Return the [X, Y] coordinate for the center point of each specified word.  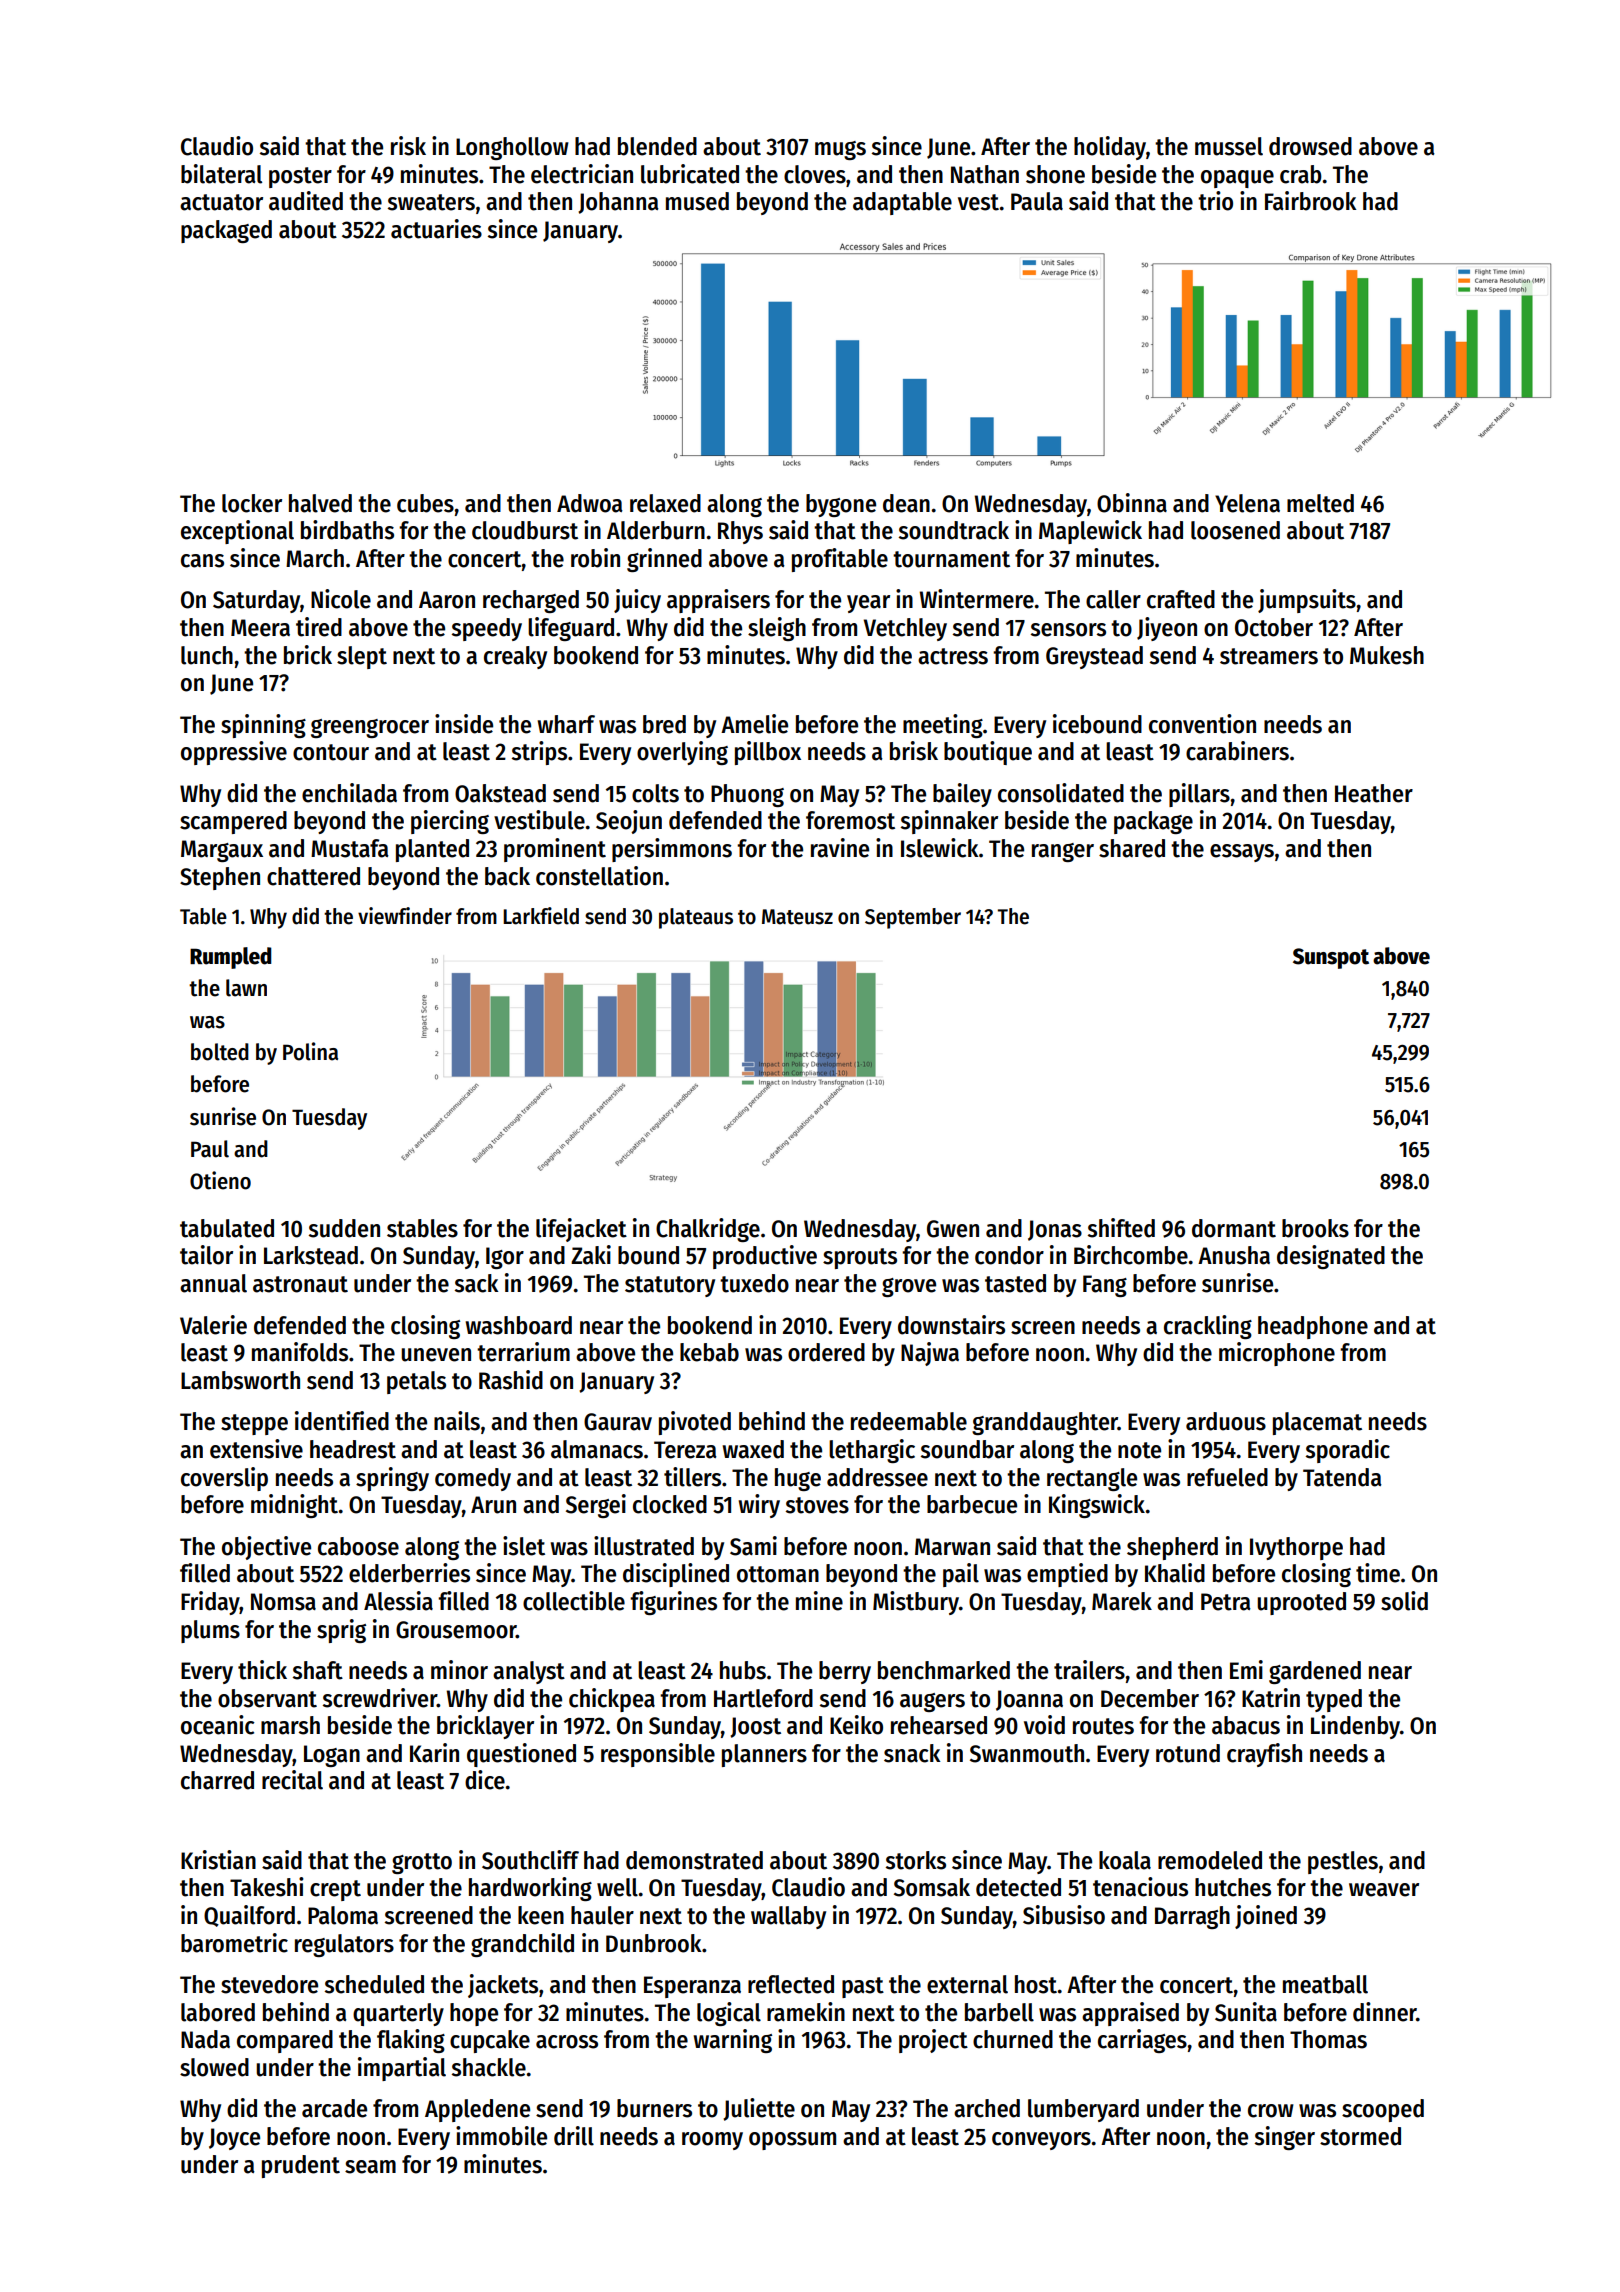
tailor [206, 1255]
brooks [1315, 1228]
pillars [1199, 795]
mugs [840, 150]
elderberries [409, 1573]
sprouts [860, 1258]
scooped [1383, 2110]
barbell [999, 2012]
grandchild [522, 1945]
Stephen [220, 878]
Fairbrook [1310, 201]
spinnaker [949, 822]
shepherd [1172, 1548]
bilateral [221, 174]
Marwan [952, 1547]
